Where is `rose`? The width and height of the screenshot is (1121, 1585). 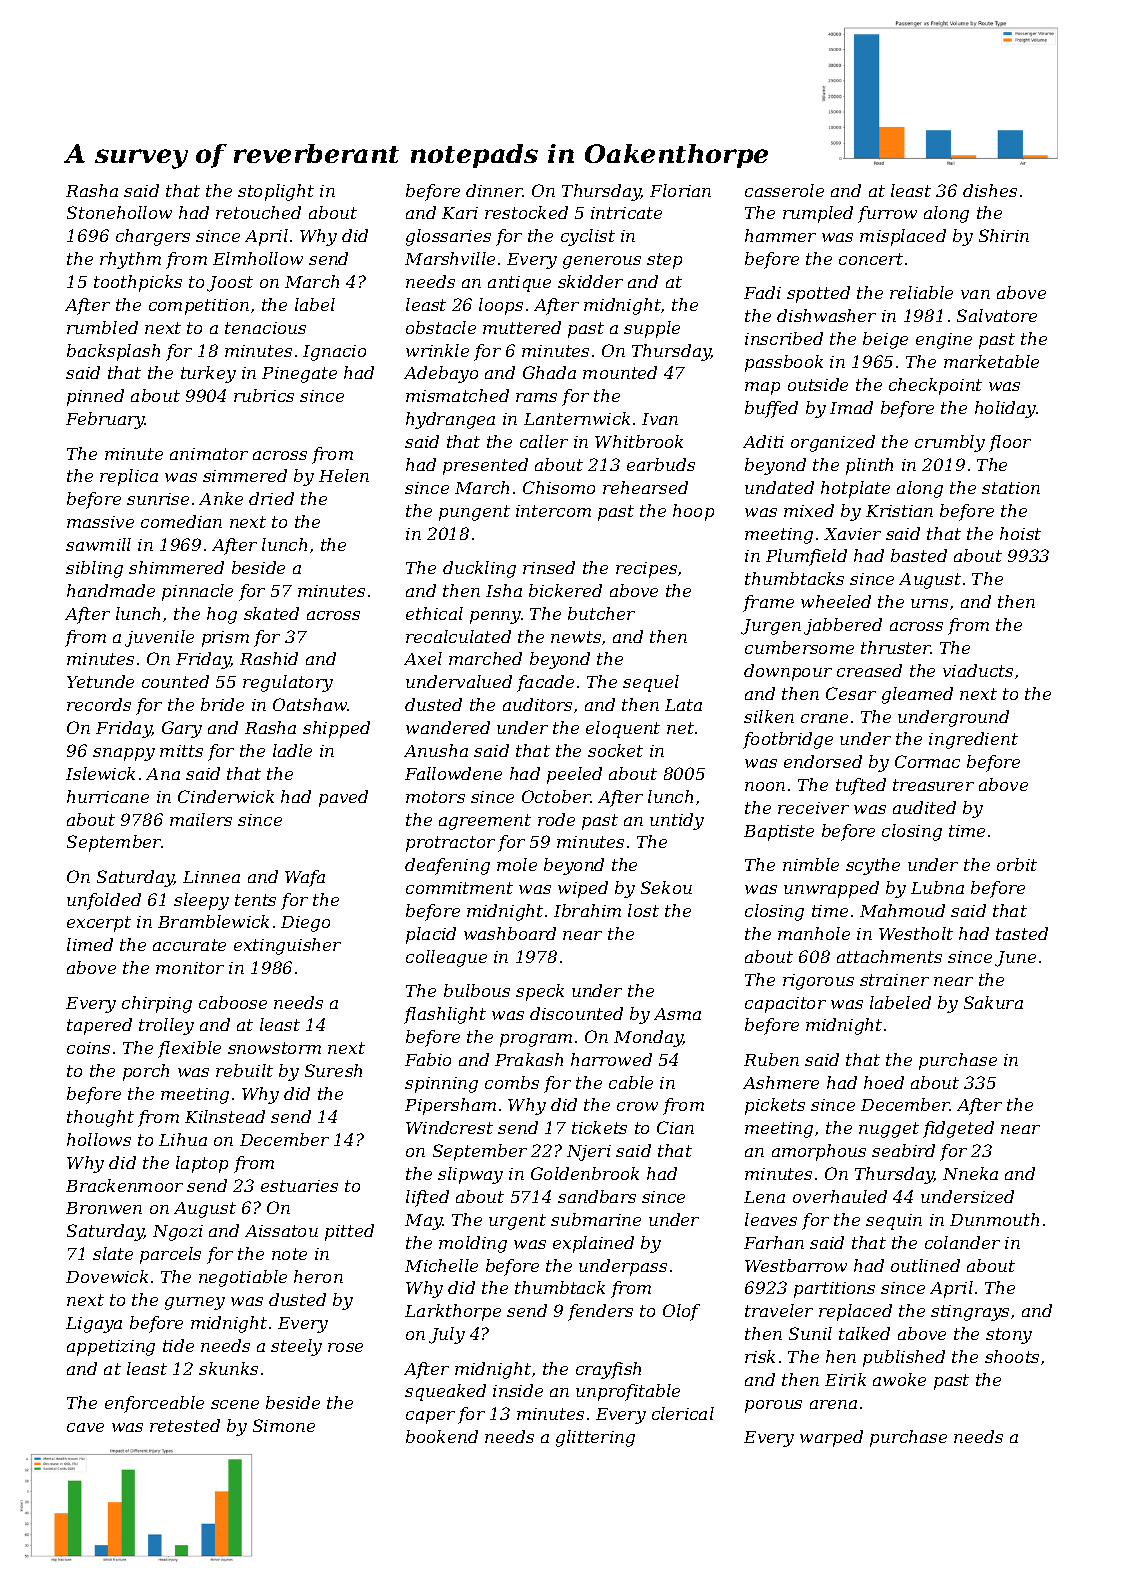 rose is located at coordinates (345, 1347).
